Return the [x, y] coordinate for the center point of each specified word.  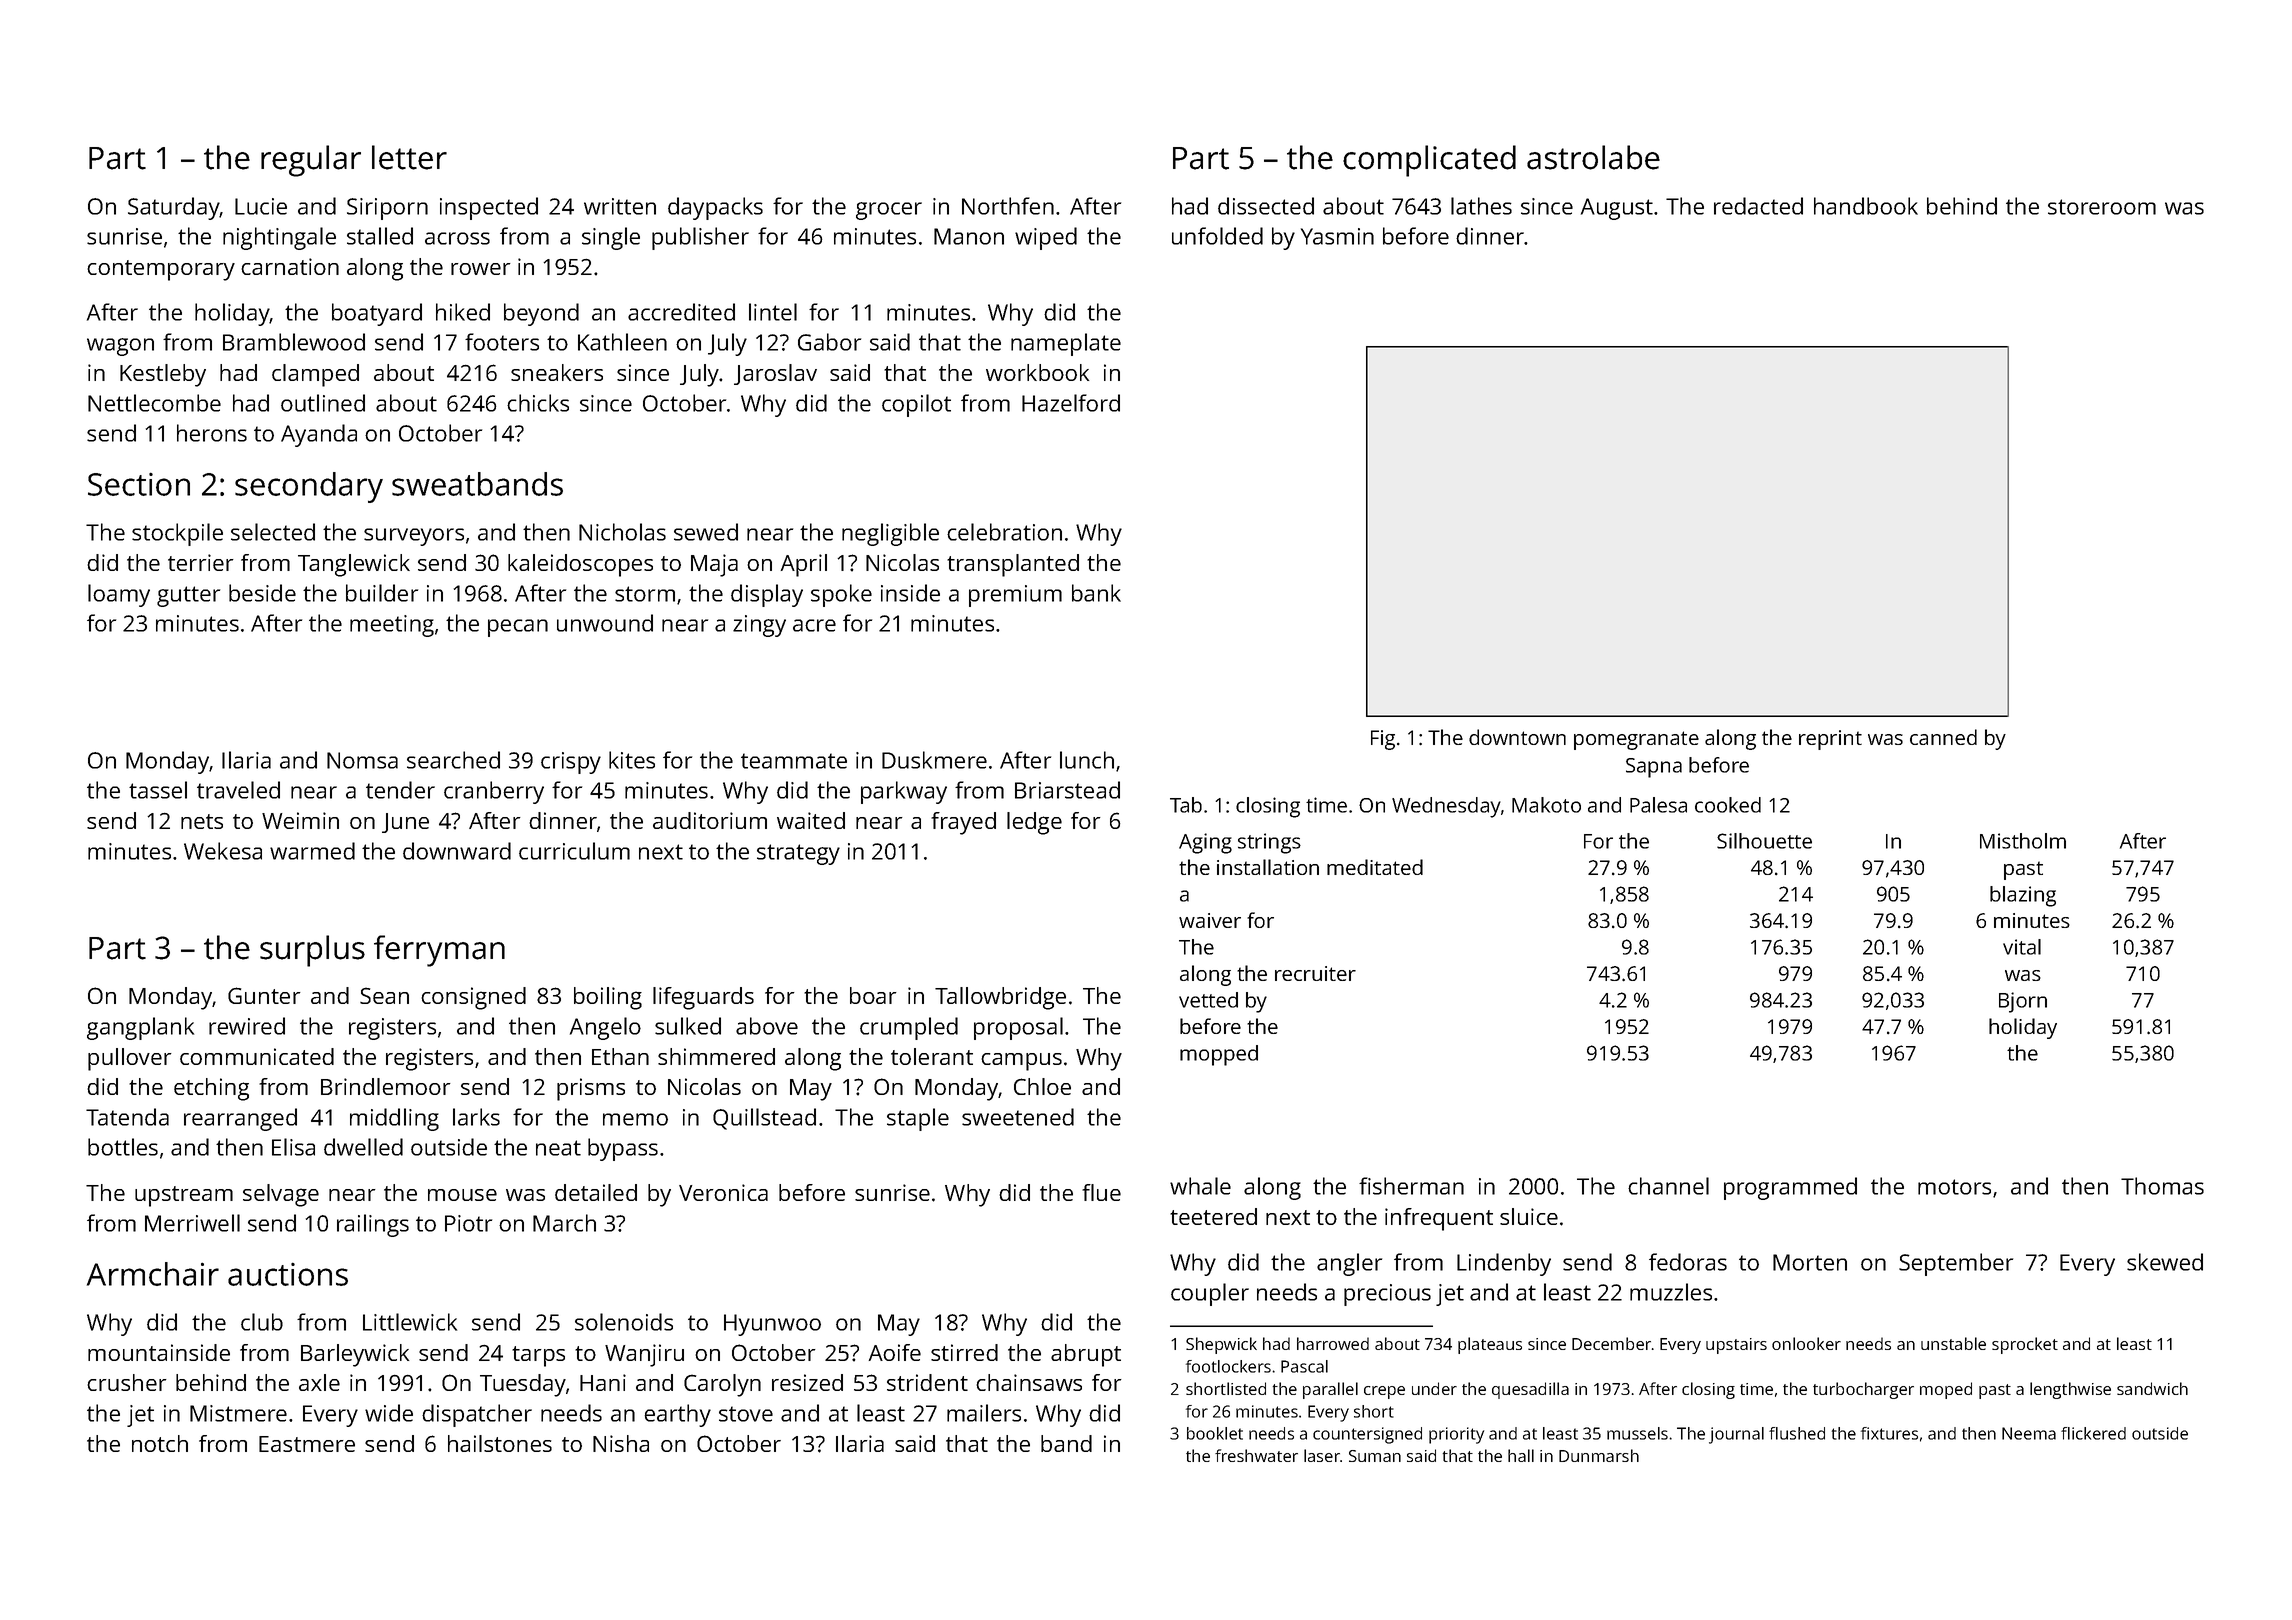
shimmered [716, 1056]
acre [814, 625]
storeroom [2102, 207]
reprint [1830, 740]
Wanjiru [644, 1355]
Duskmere [934, 760]
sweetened [1018, 1117]
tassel [158, 790]
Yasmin [1337, 236]
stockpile [177, 534]
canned [1943, 737]
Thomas [2162, 1186]
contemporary [161, 270]
